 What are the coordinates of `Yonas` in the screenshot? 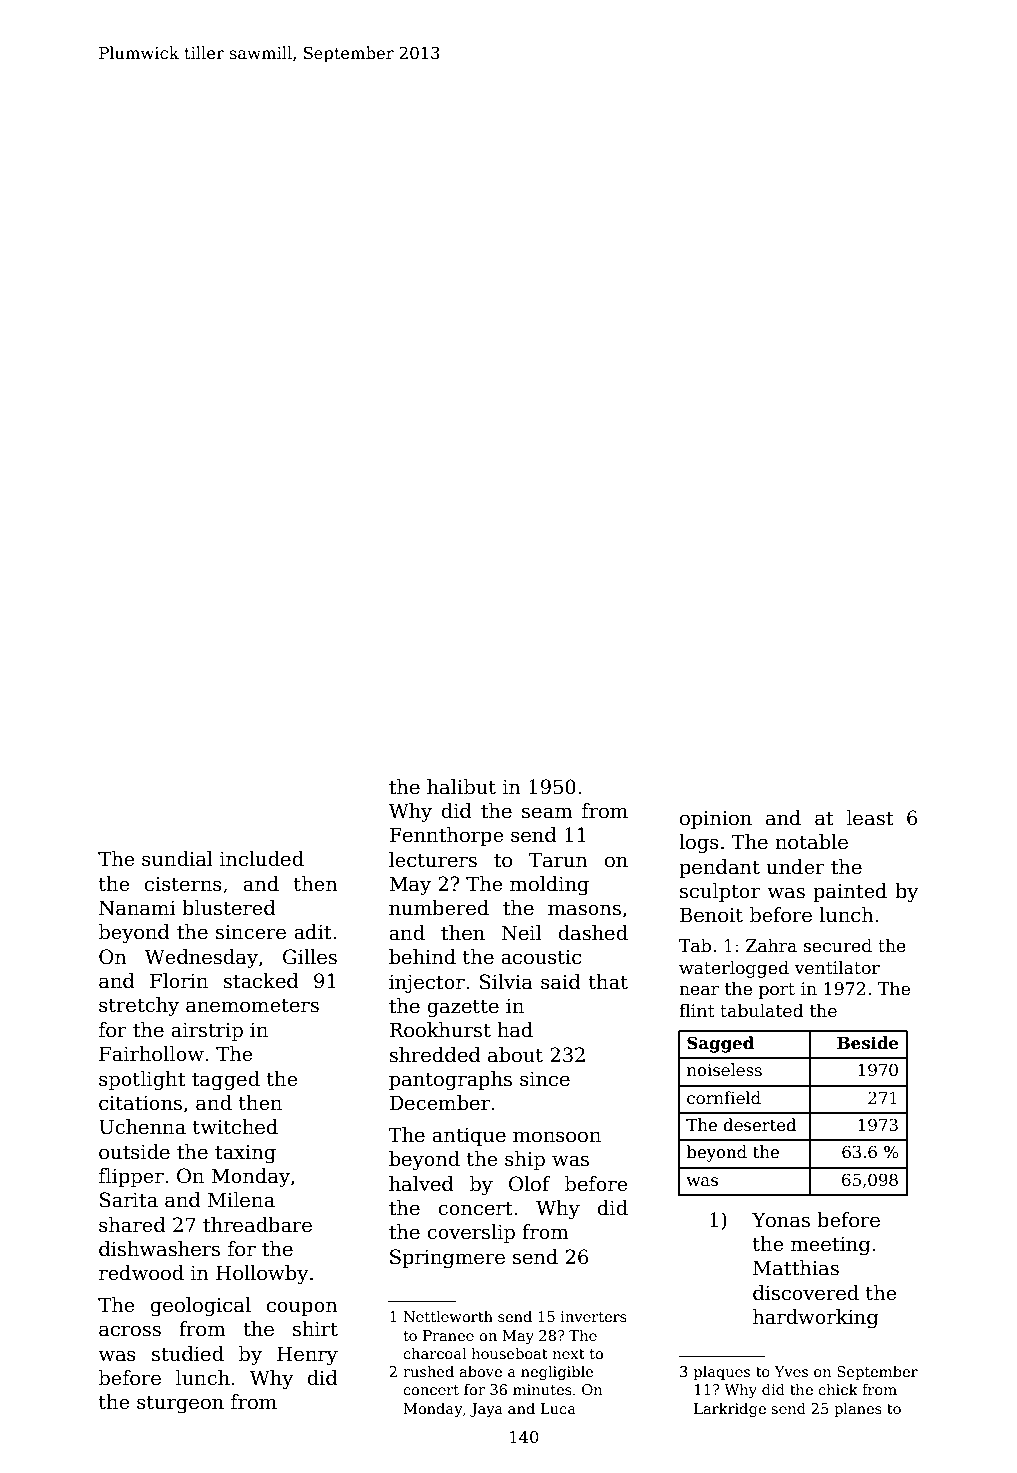 It's located at (781, 1220).
